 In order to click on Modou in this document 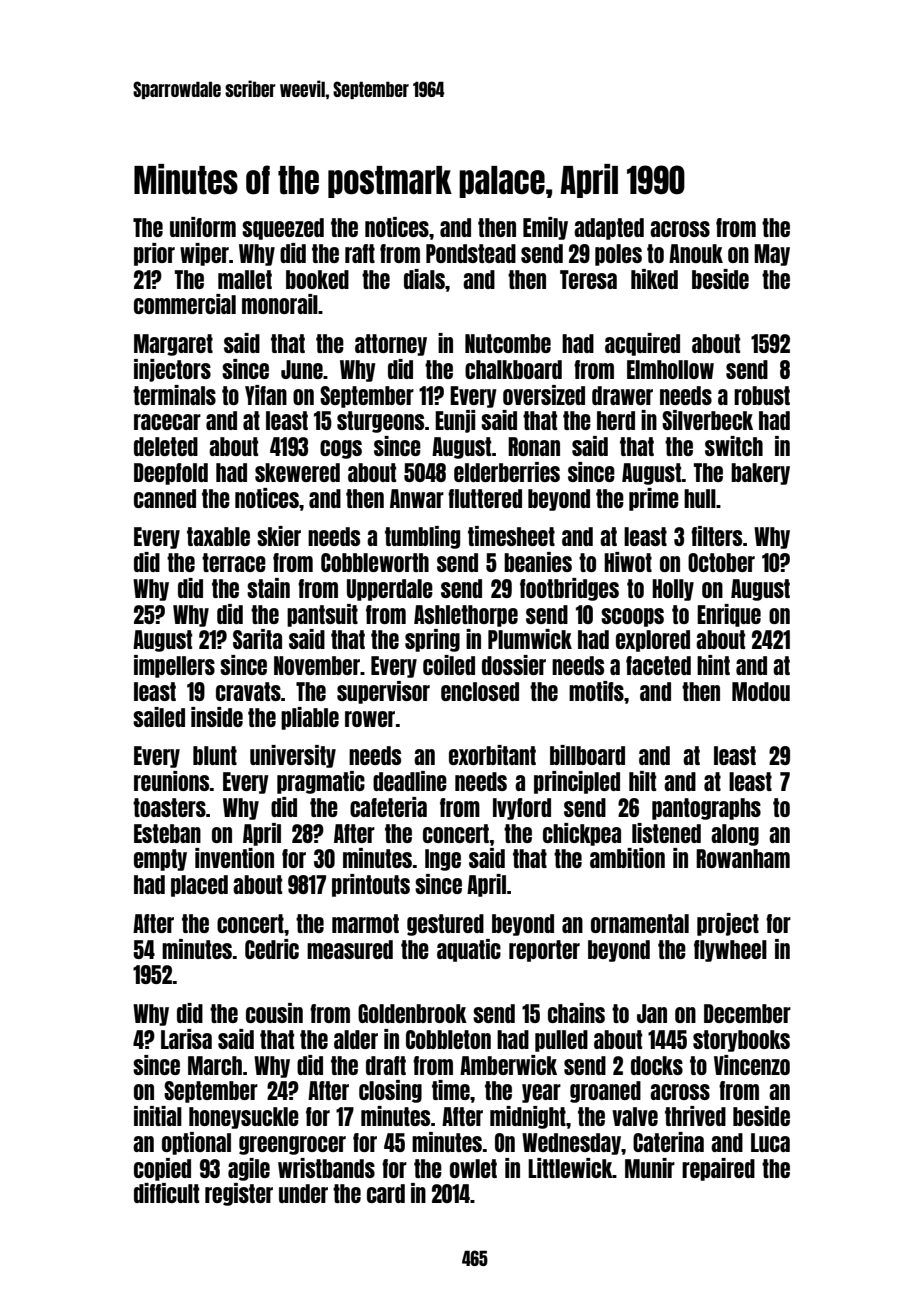, I will do `click(761, 691)`.
